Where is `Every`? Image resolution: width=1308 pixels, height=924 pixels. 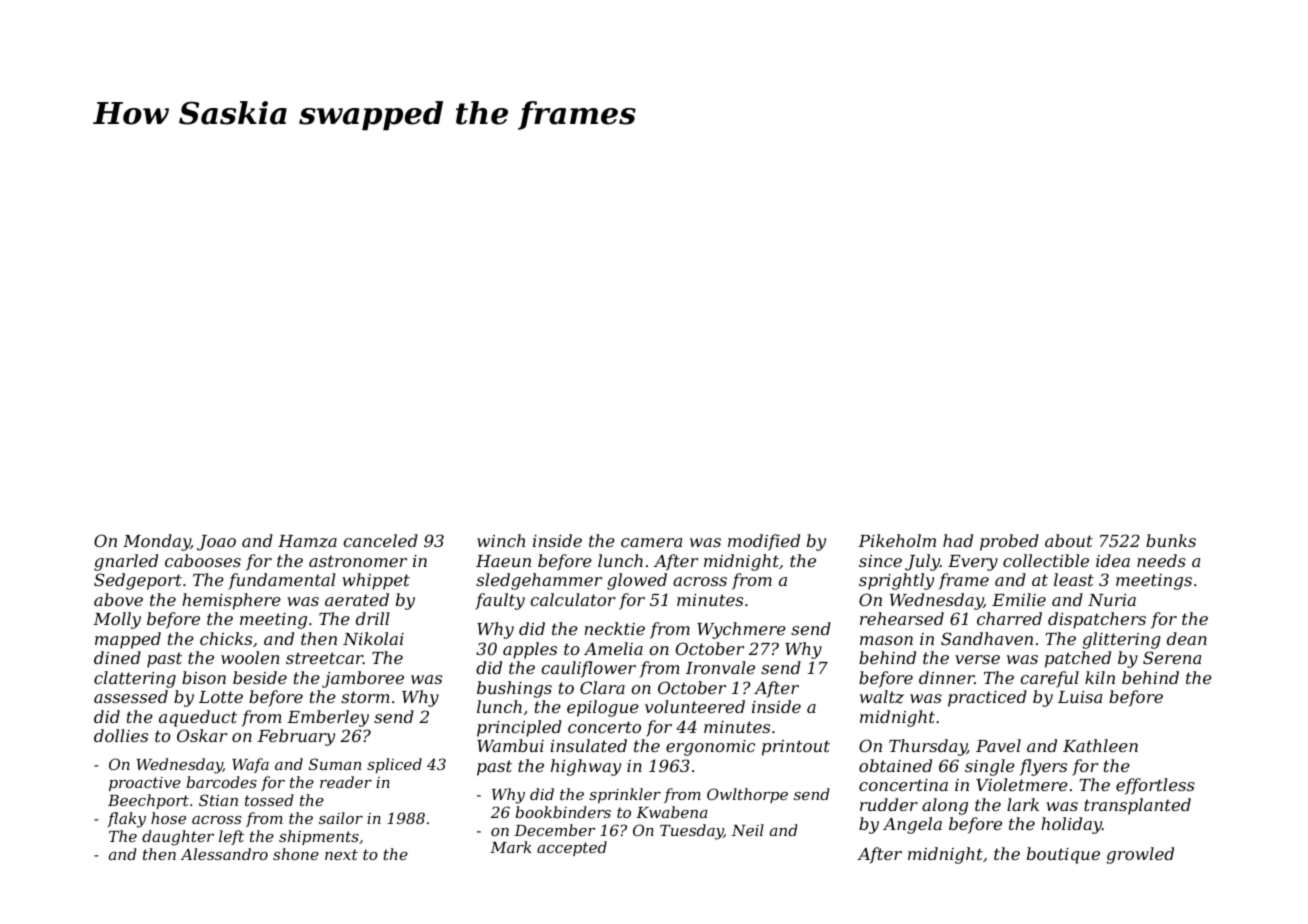 Every is located at coordinates (973, 563).
